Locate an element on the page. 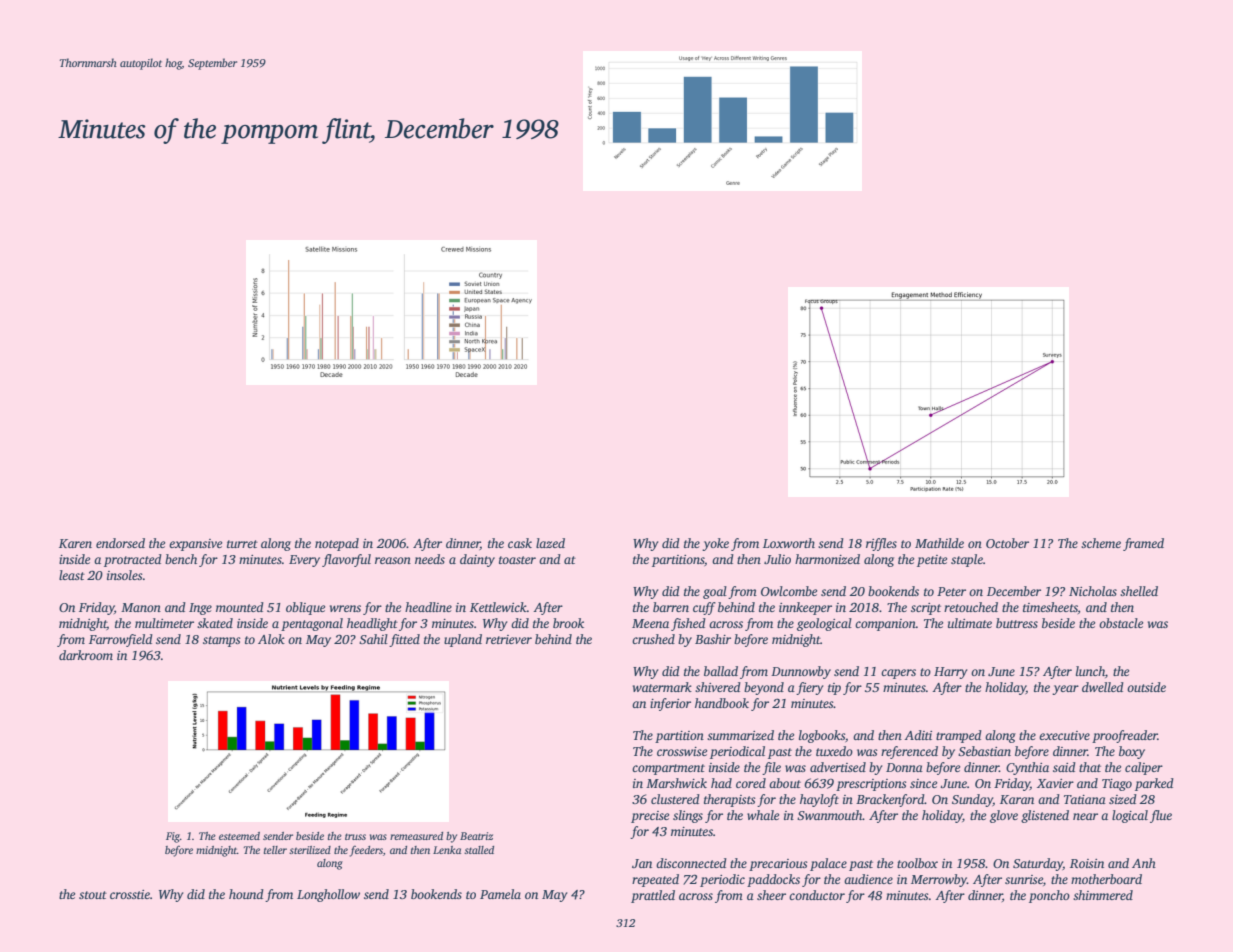  goal is located at coordinates (715, 592).
